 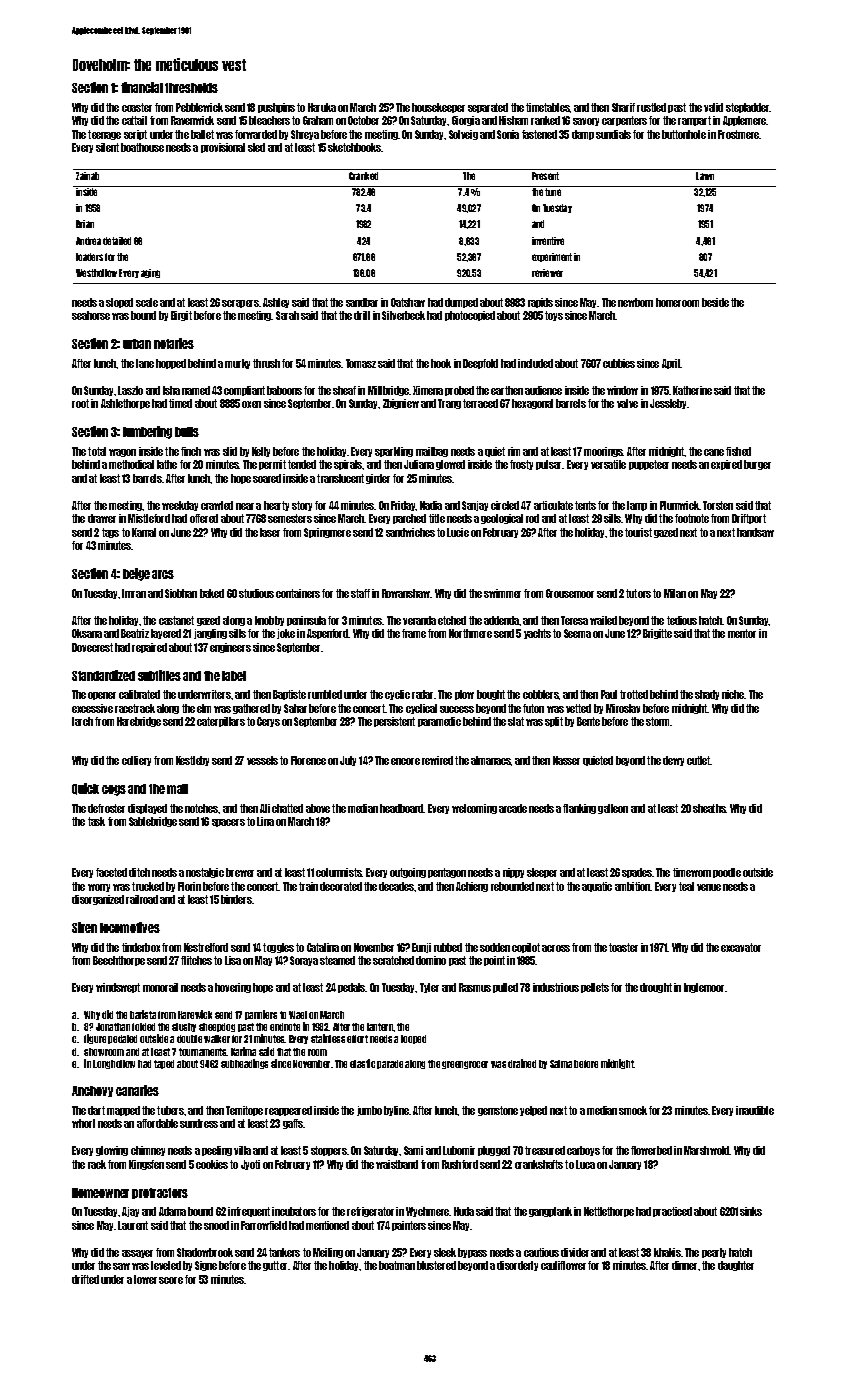 I want to click on rustled, so click(x=651, y=107).
